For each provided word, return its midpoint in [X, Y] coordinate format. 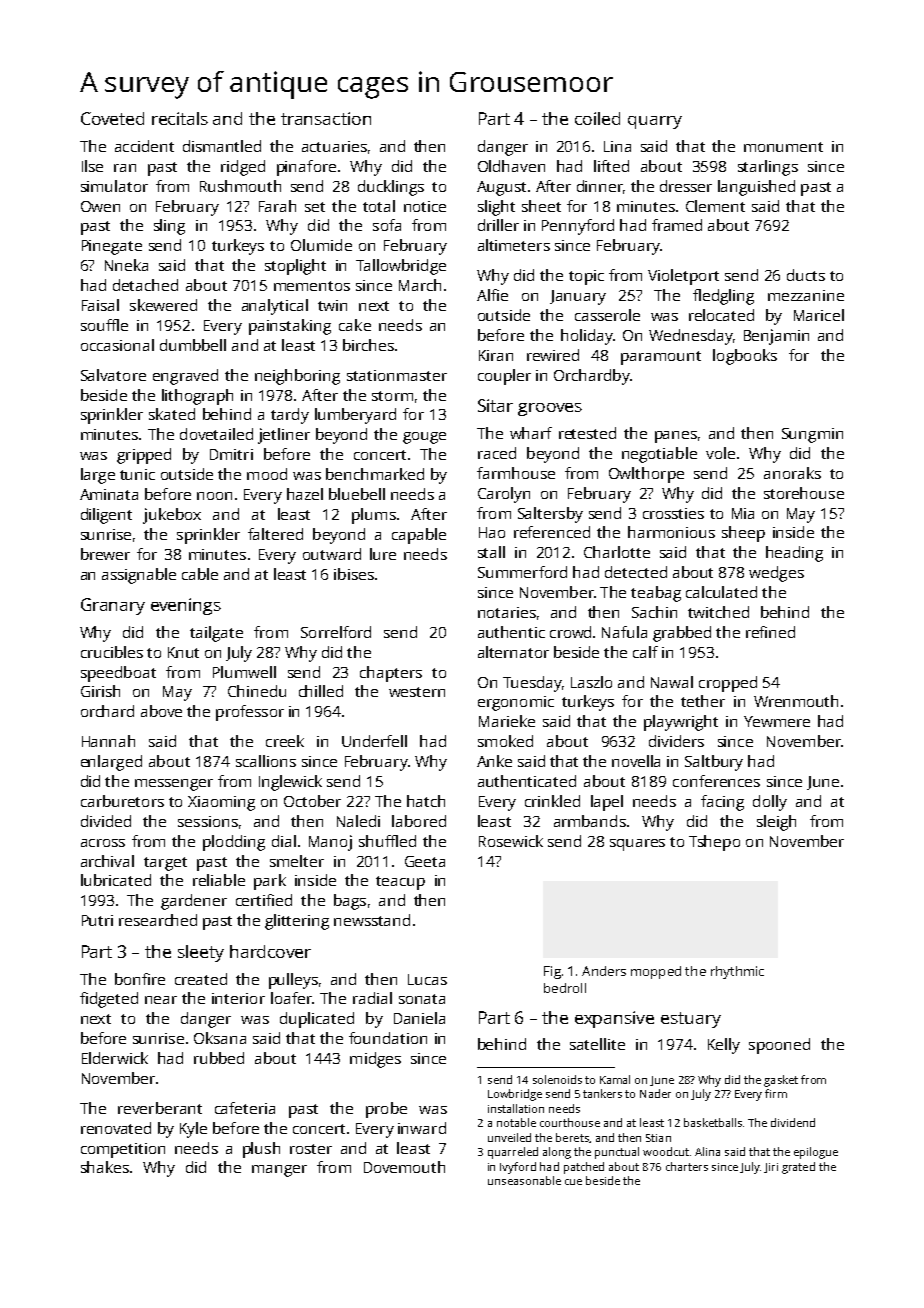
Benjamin [776, 337]
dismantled [222, 146]
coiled [597, 118]
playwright [681, 723]
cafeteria [245, 1108]
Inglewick [290, 783]
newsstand [372, 920]
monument [783, 147]
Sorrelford [336, 632]
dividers [676, 741]
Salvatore [113, 375]
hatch [426, 801]
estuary [691, 1020]
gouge [424, 438]
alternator [513, 652]
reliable [219, 880]
